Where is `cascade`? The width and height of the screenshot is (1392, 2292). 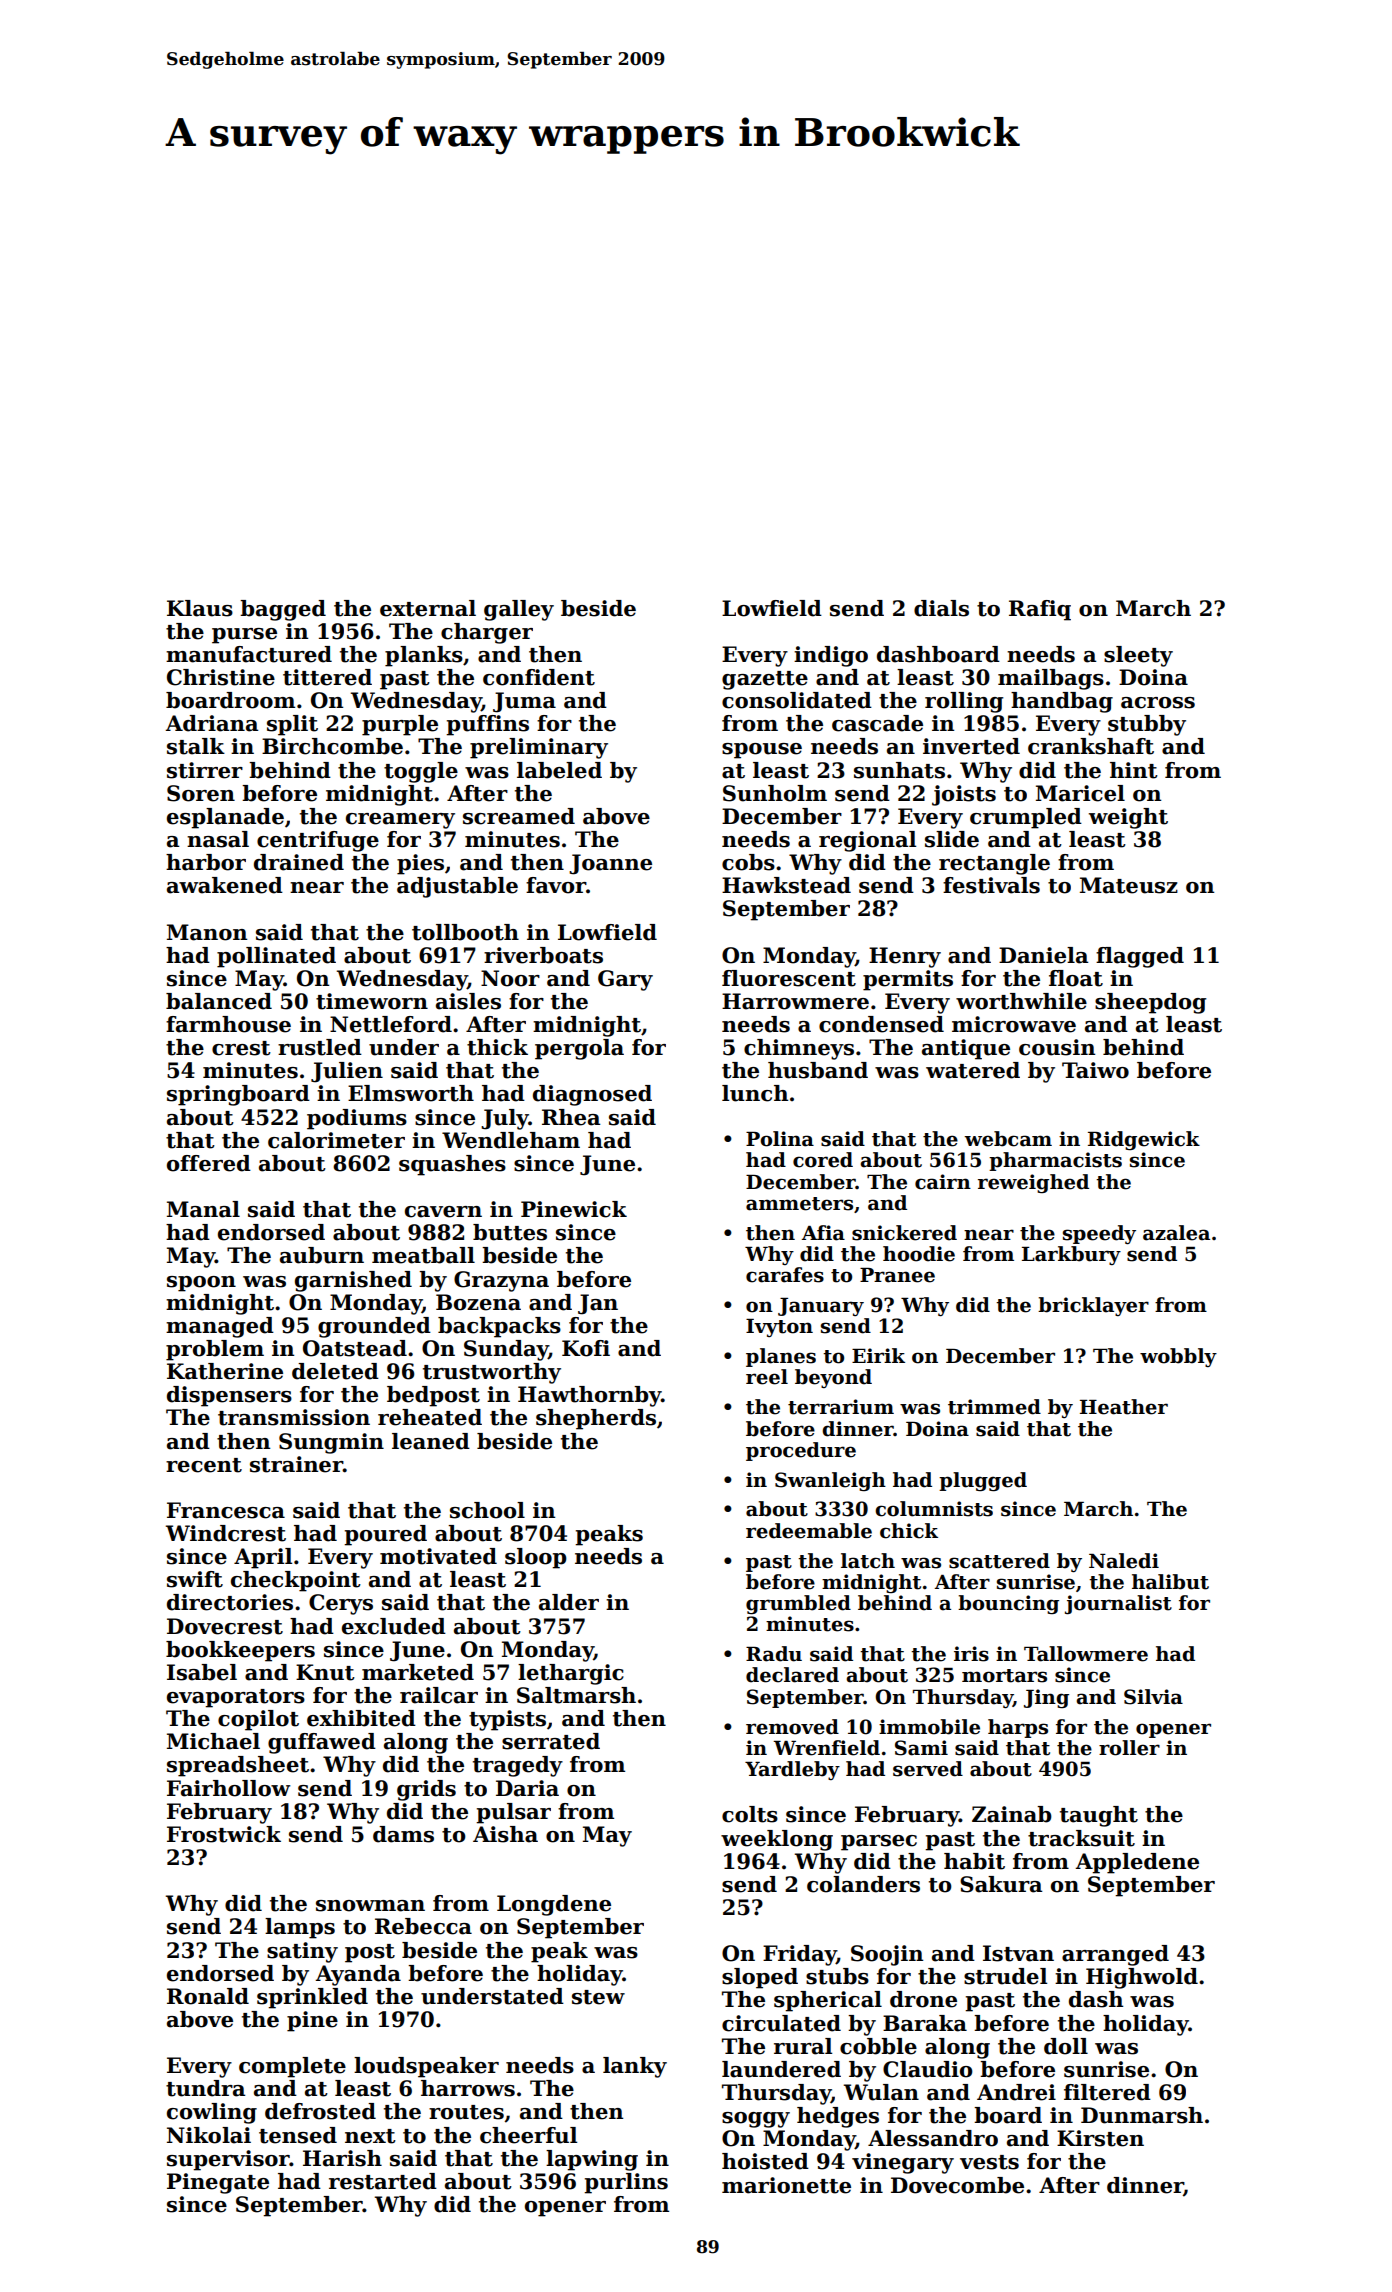
cascade is located at coordinates (877, 723).
